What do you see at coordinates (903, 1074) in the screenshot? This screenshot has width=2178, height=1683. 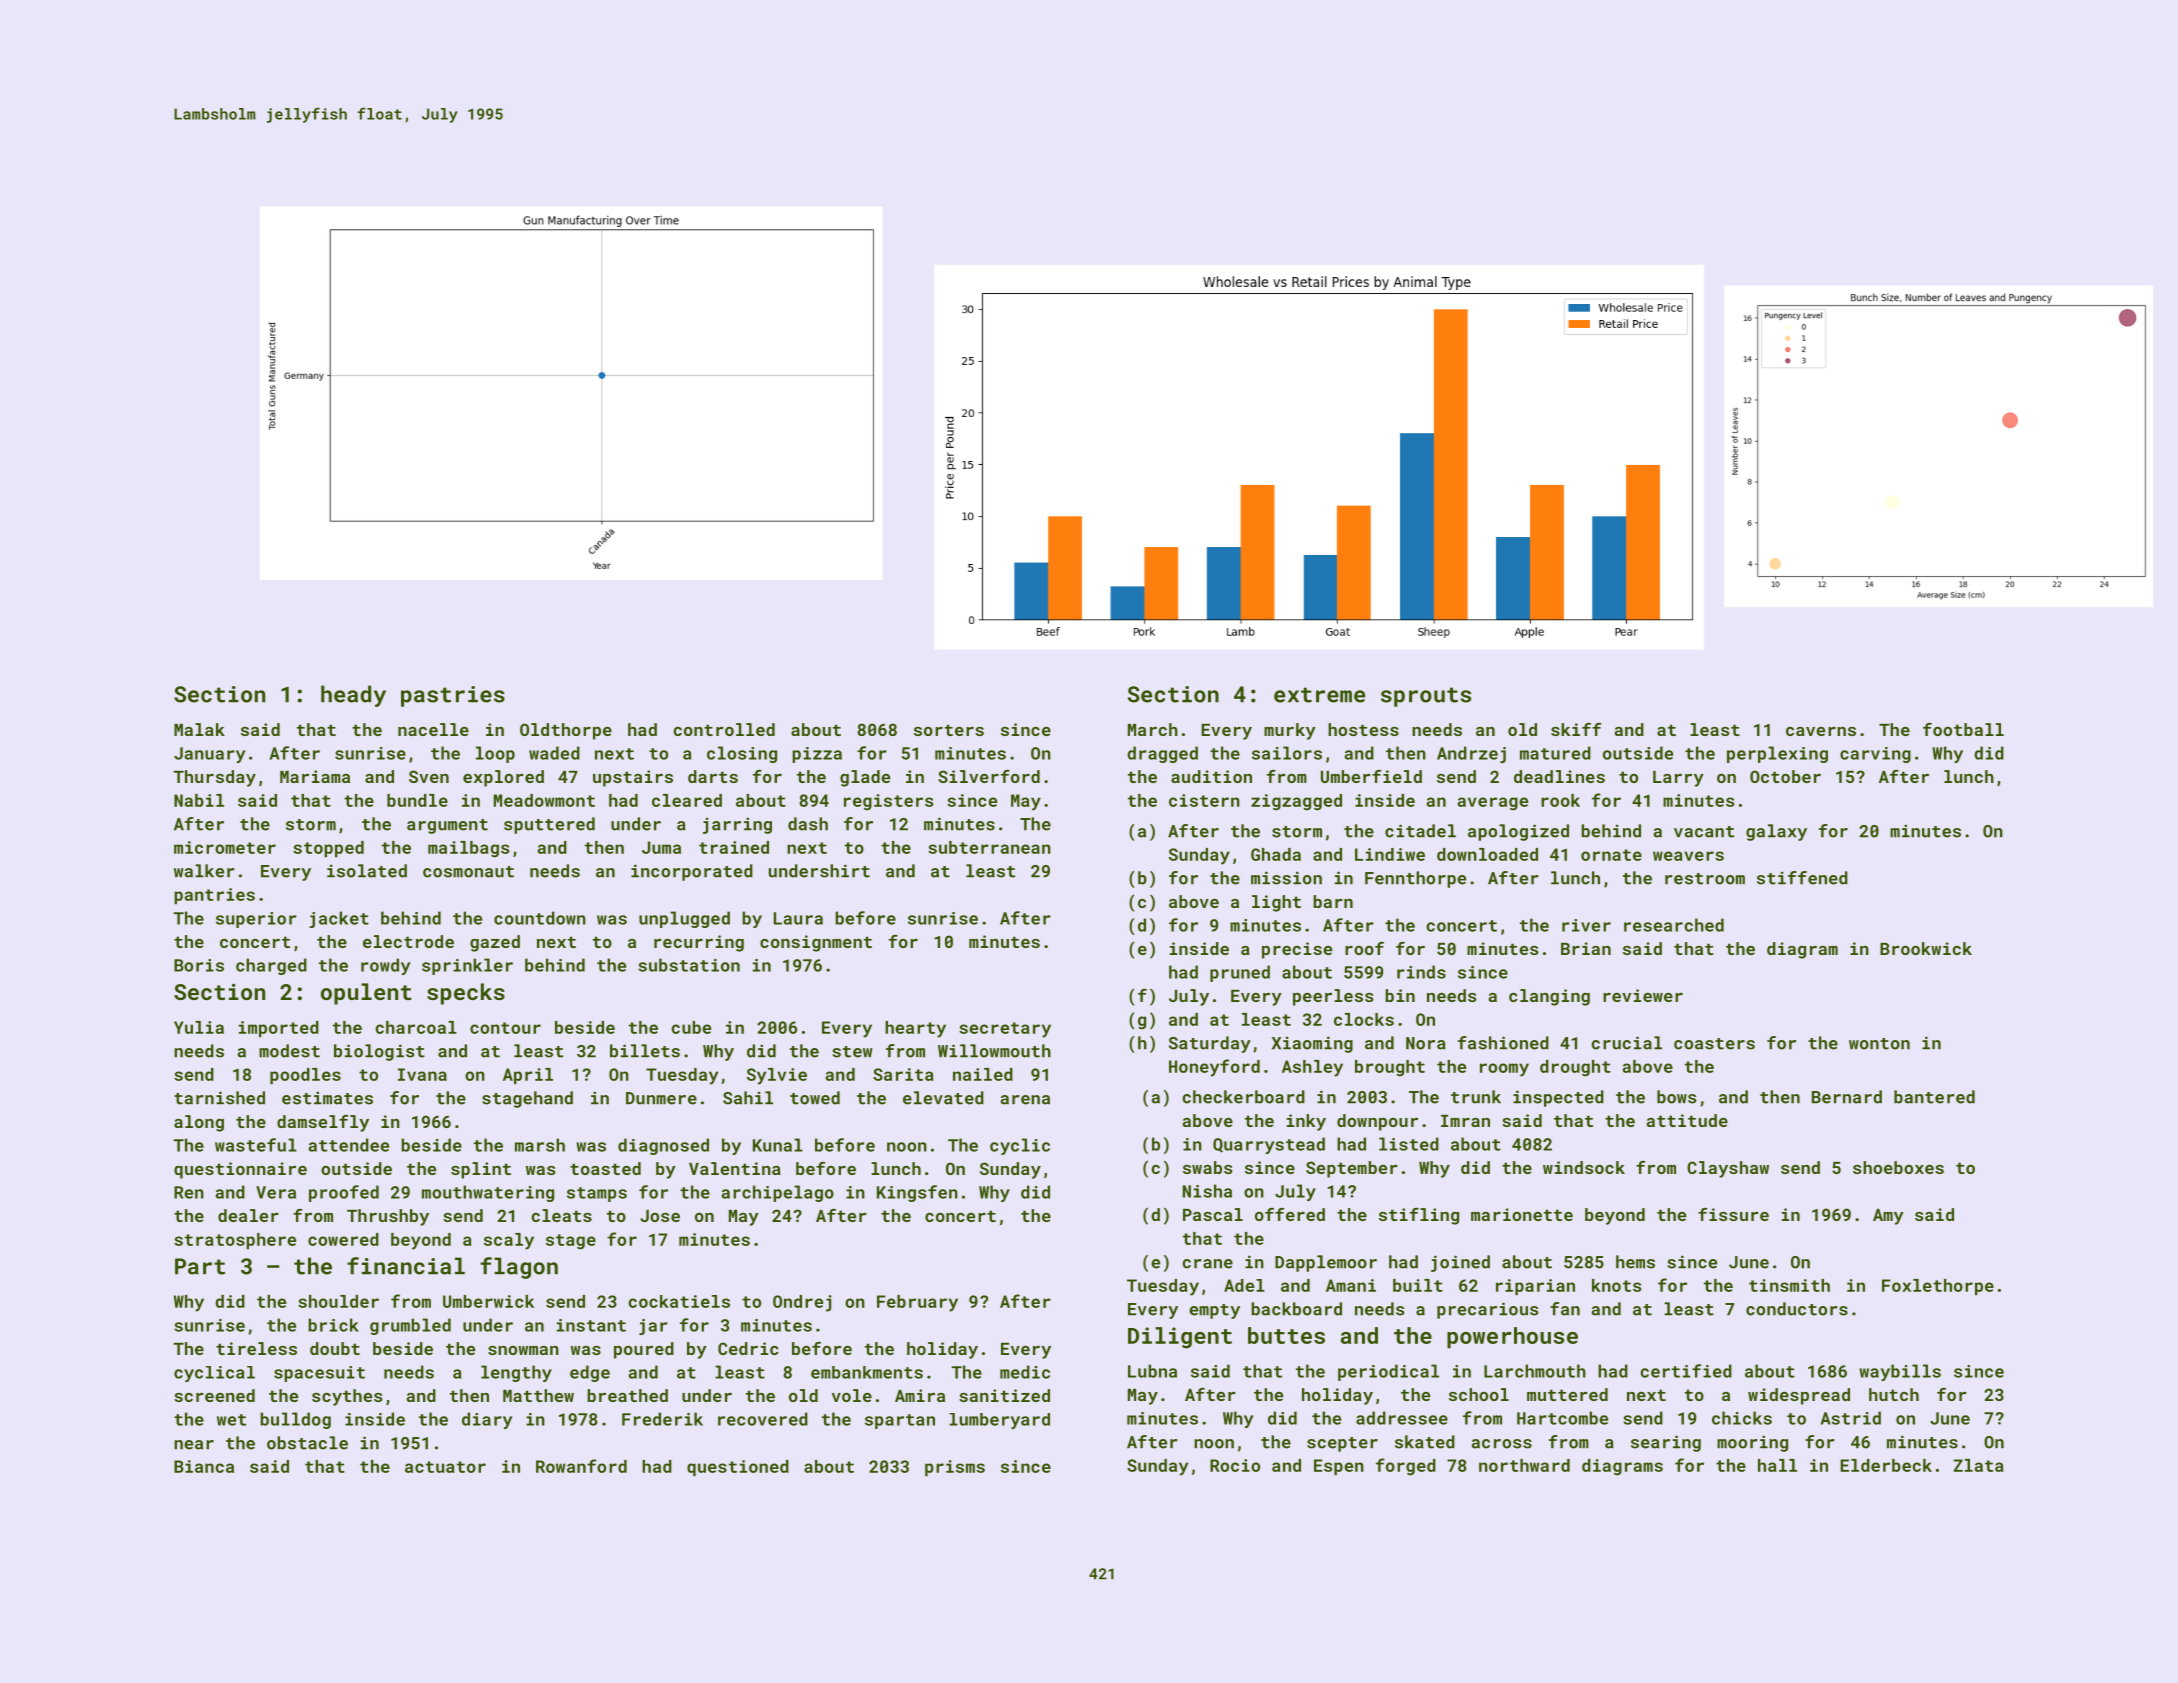 I see `Sarita` at bounding box center [903, 1074].
